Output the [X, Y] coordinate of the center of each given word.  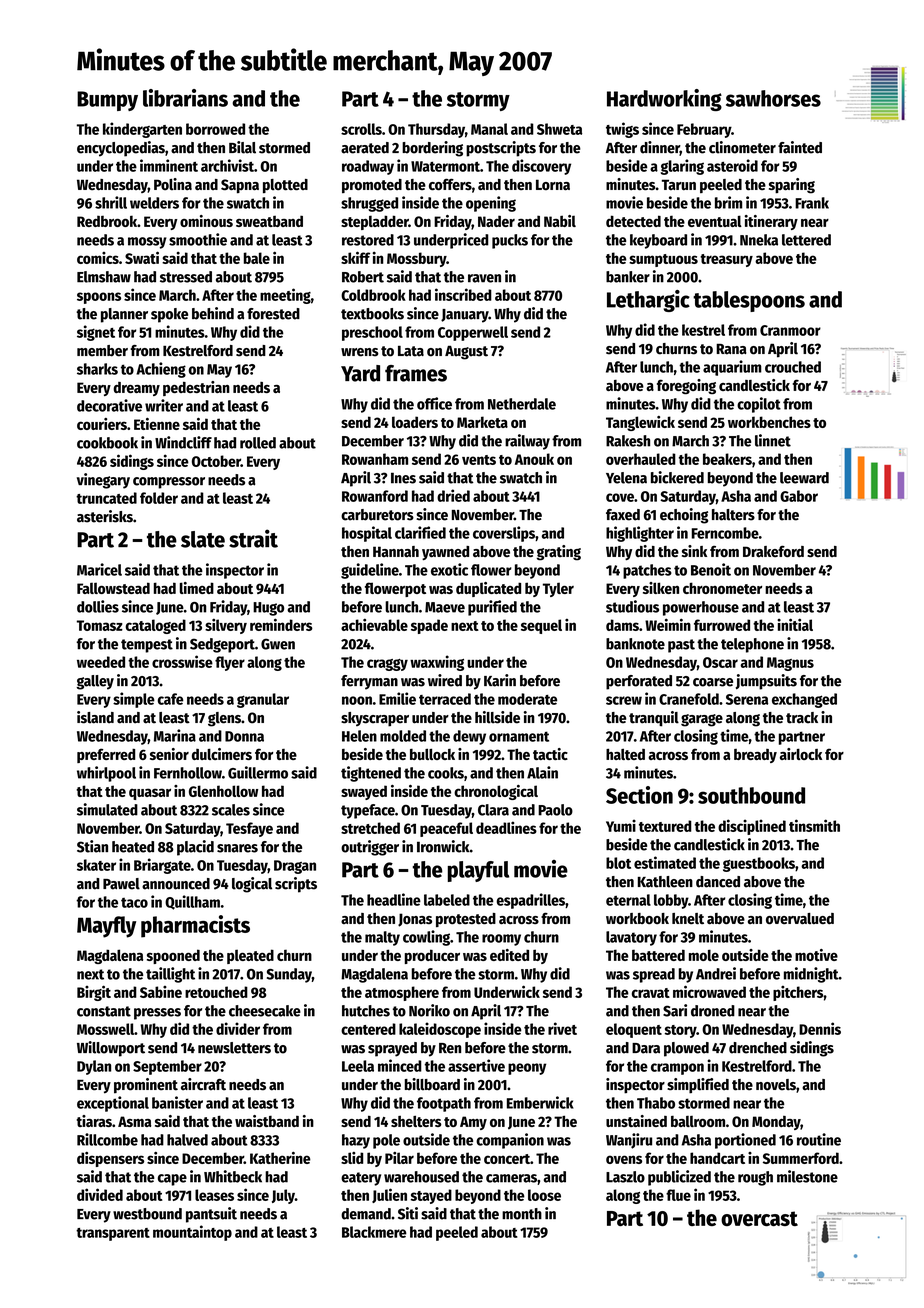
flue [678, 1195]
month [522, 1214]
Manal [489, 129]
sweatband [269, 221]
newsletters [234, 1048]
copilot [759, 405]
